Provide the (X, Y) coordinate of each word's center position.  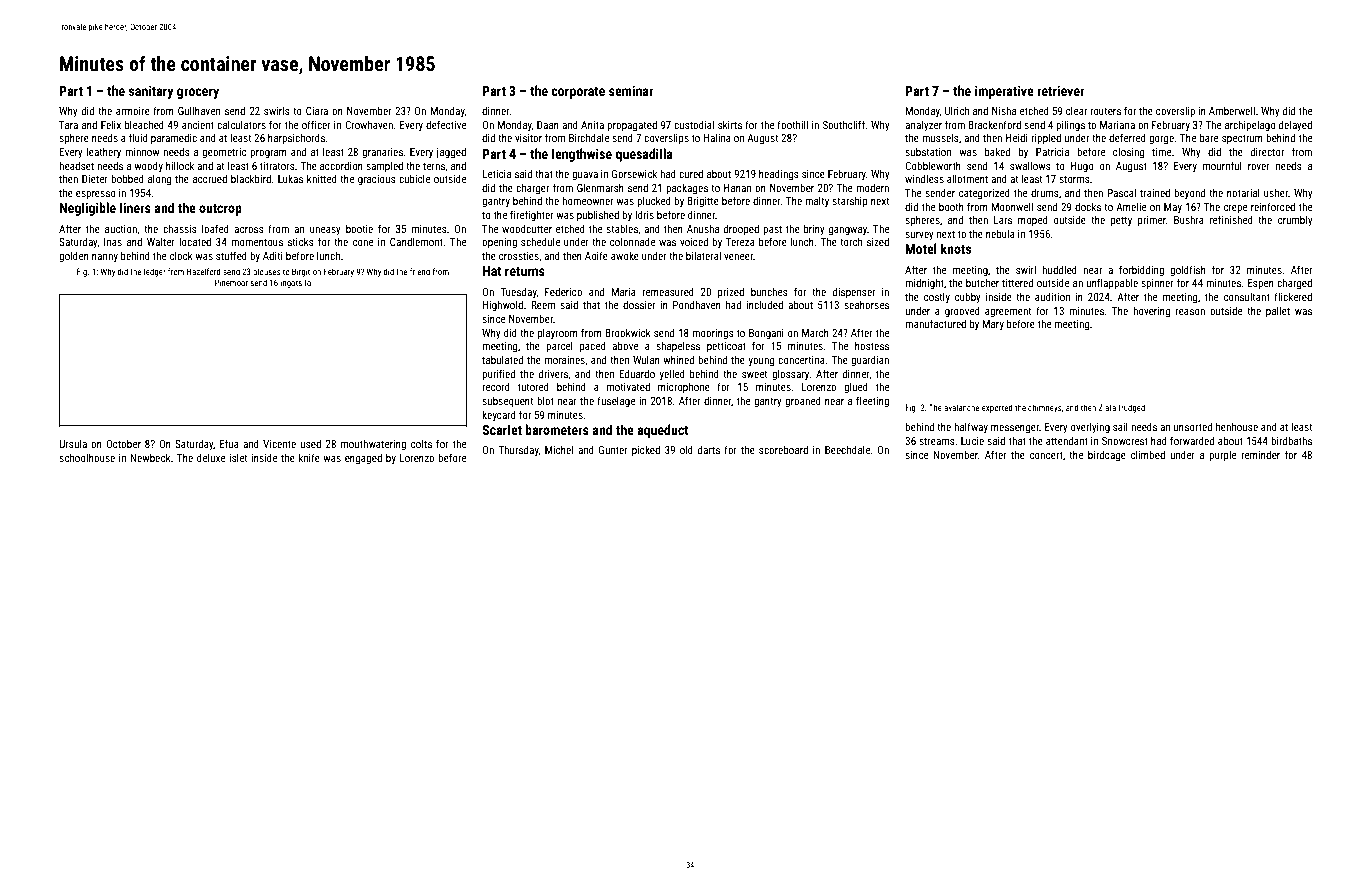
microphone (684, 387)
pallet (1278, 311)
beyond (1189, 193)
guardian (870, 361)
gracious (377, 180)
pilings (1070, 126)
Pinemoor (231, 282)
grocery (198, 93)
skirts (730, 124)
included (764, 304)
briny (814, 229)
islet (238, 458)
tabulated (502, 359)
